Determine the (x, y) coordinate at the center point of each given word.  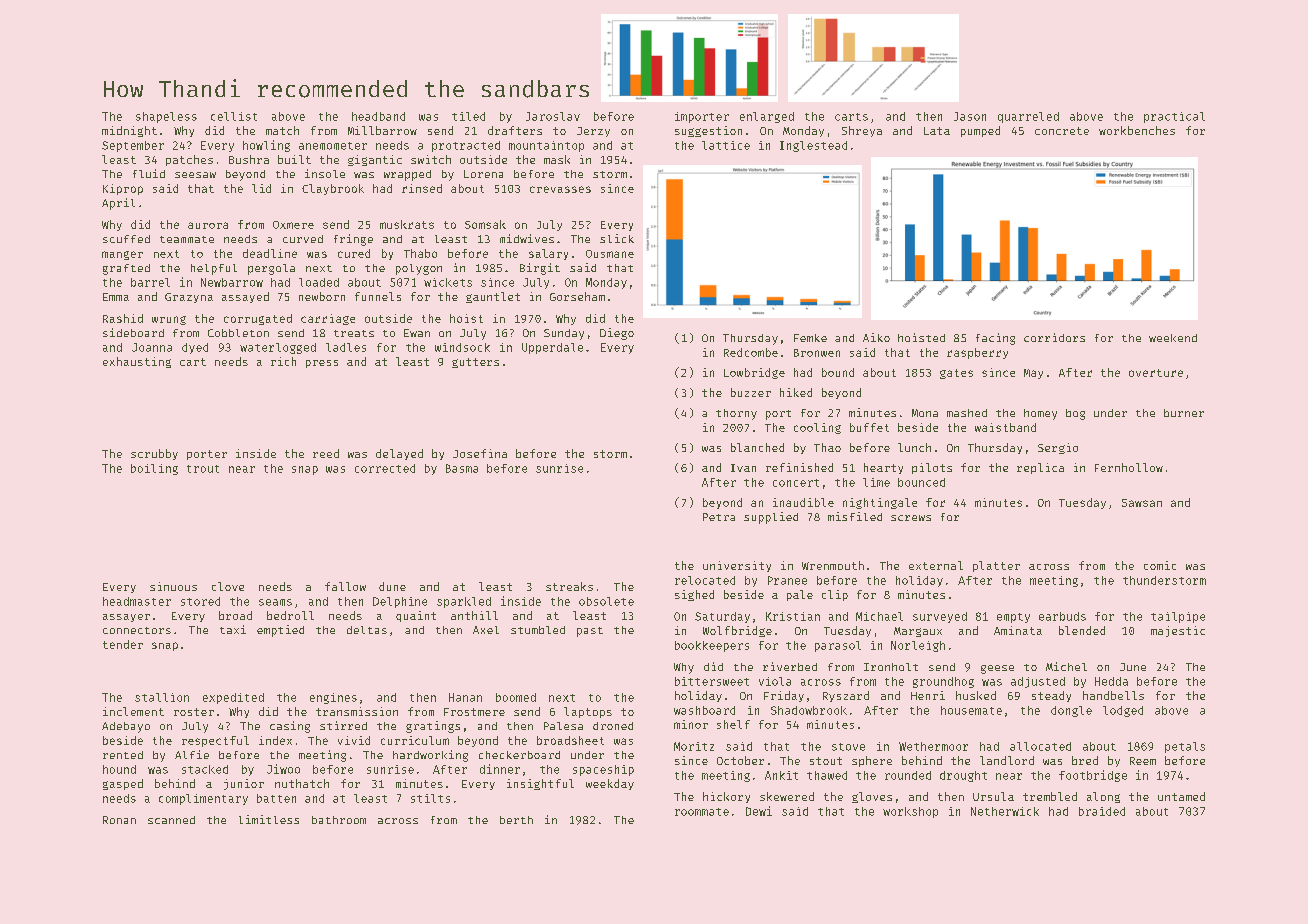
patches (189, 160)
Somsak (485, 224)
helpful (214, 269)
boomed (516, 697)
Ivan (743, 468)
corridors (1054, 337)
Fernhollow (1129, 467)
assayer (126, 618)
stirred (343, 725)
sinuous (173, 586)
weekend (1173, 338)
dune (392, 586)
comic (1160, 565)
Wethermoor (933, 746)
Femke (810, 338)
